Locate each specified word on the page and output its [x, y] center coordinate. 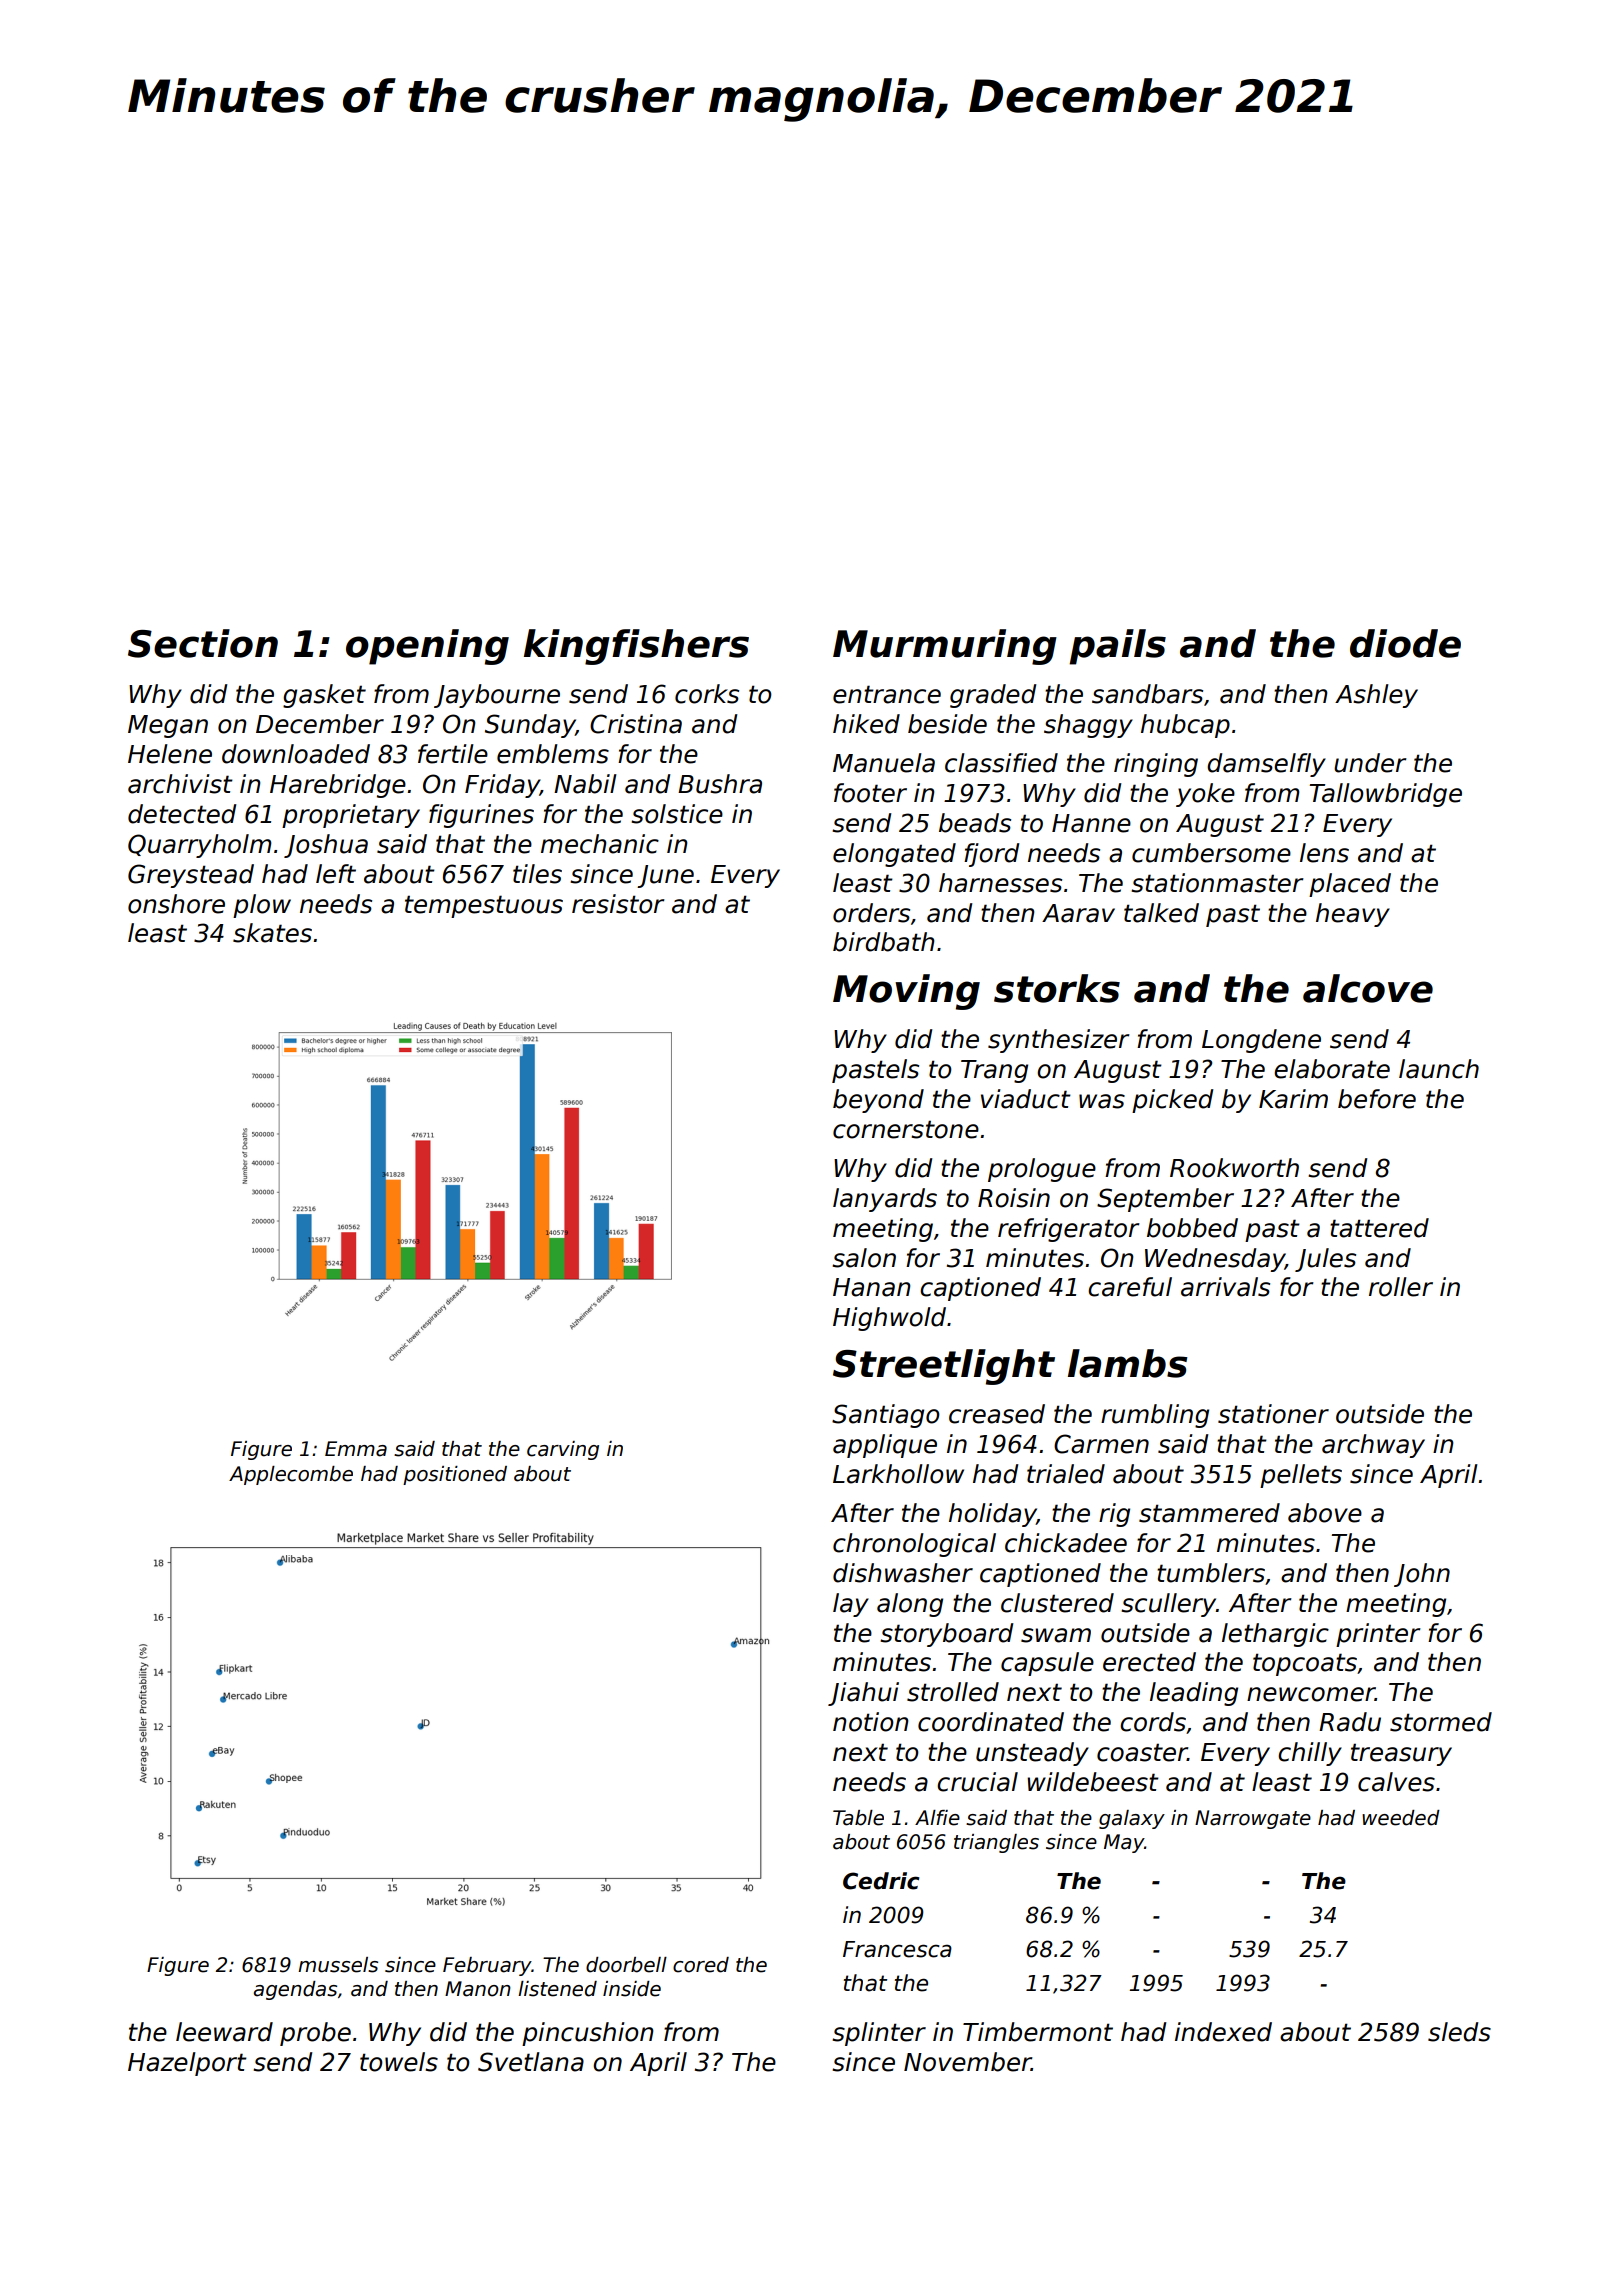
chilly [1310, 1754]
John [1422, 1575]
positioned [455, 1475]
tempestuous [484, 906]
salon [864, 1258]
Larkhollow [898, 1474]
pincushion [588, 2034]
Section [203, 643]
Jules [1325, 1260]
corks [707, 694]
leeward [224, 2032]
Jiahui [863, 1694]
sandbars [1147, 694]
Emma [356, 1449]
